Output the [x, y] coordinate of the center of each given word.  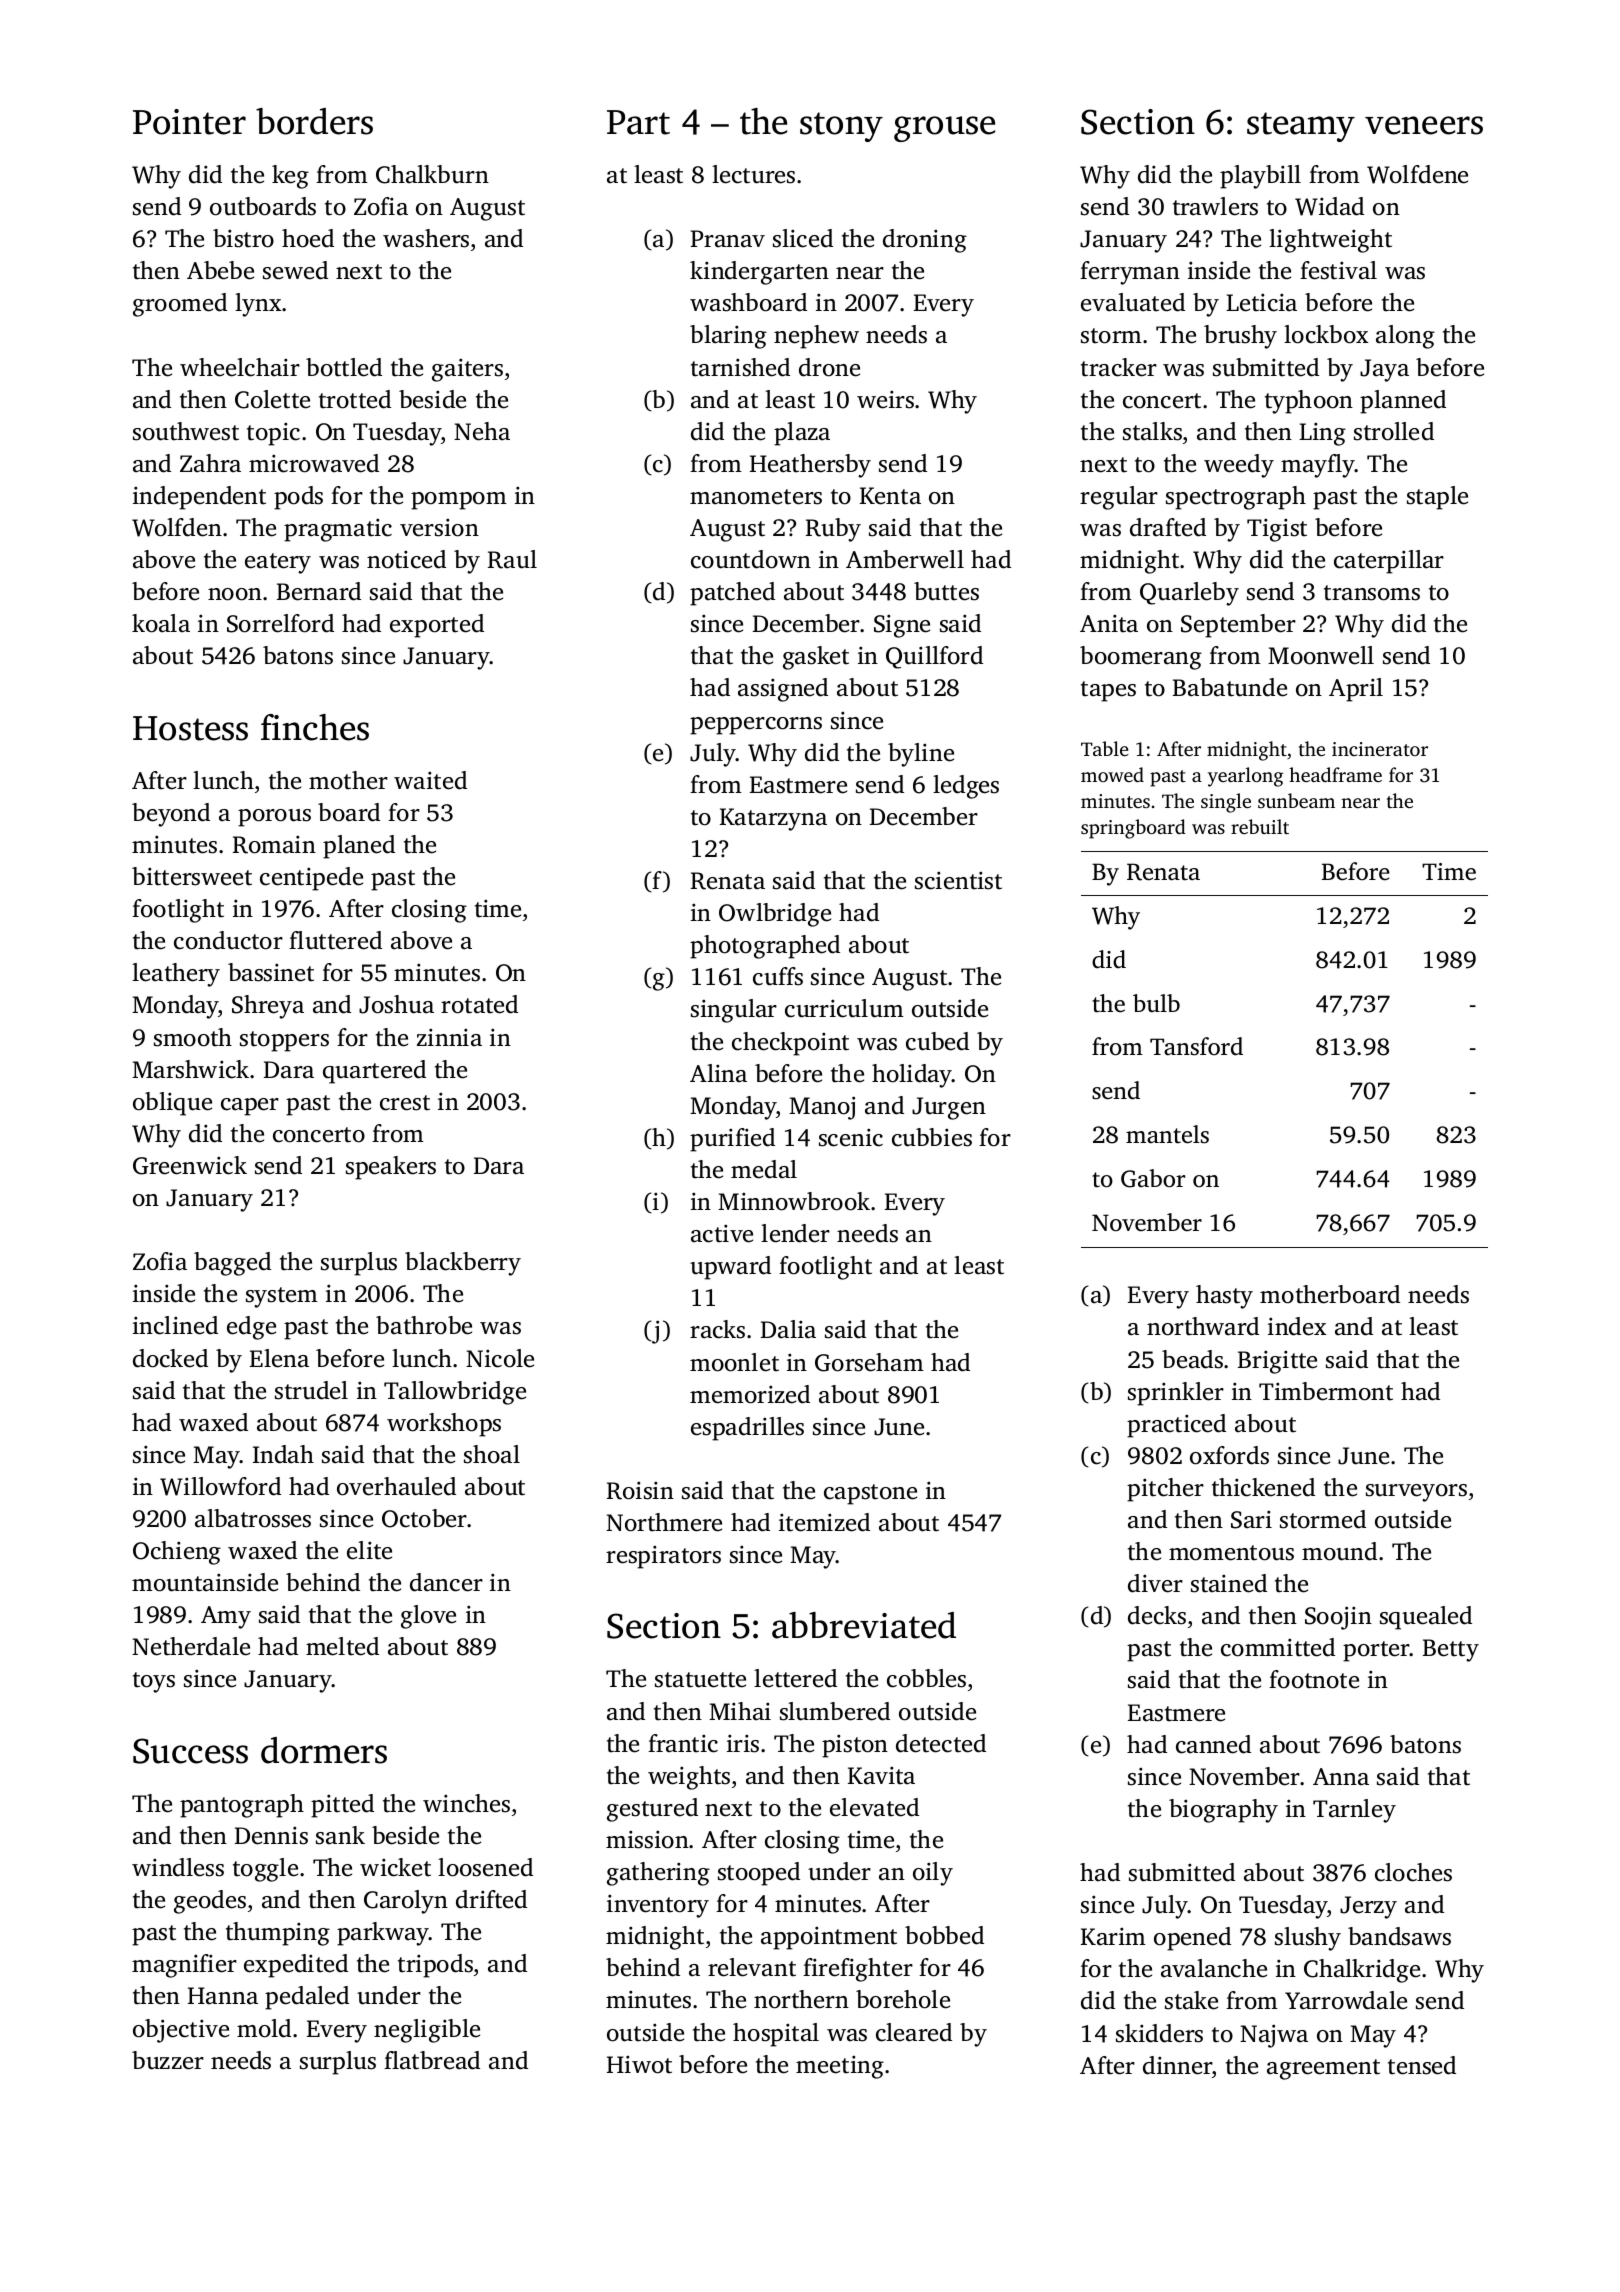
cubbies [932, 1137]
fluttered [335, 940]
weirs [885, 399]
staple [1437, 498]
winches [466, 1803]
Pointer [189, 122]
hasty [1224, 1297]
